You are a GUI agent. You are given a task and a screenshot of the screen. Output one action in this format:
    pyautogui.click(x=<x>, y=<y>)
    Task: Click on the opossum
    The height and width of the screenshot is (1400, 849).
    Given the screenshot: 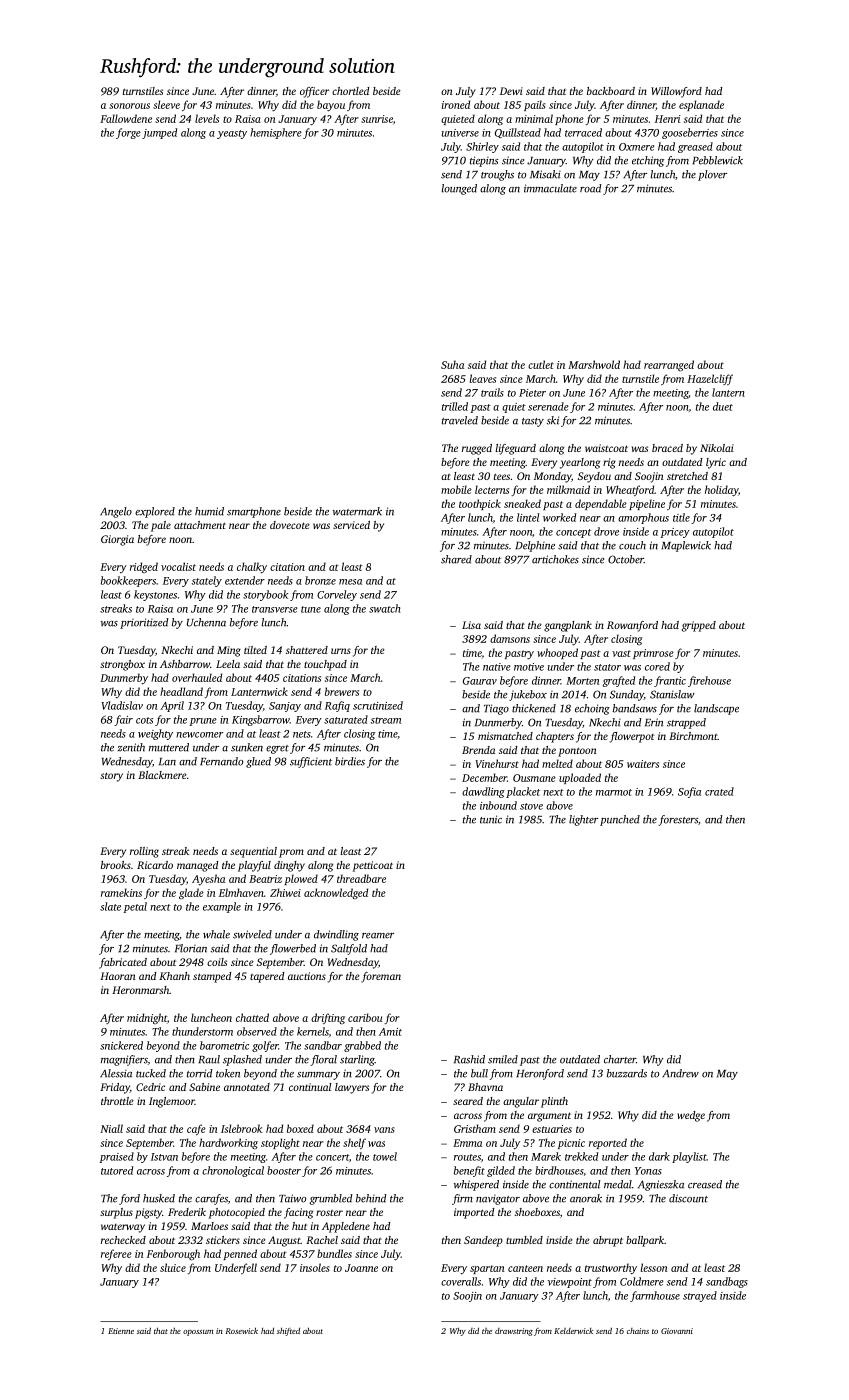 What is the action you would take?
    pyautogui.click(x=198, y=1333)
